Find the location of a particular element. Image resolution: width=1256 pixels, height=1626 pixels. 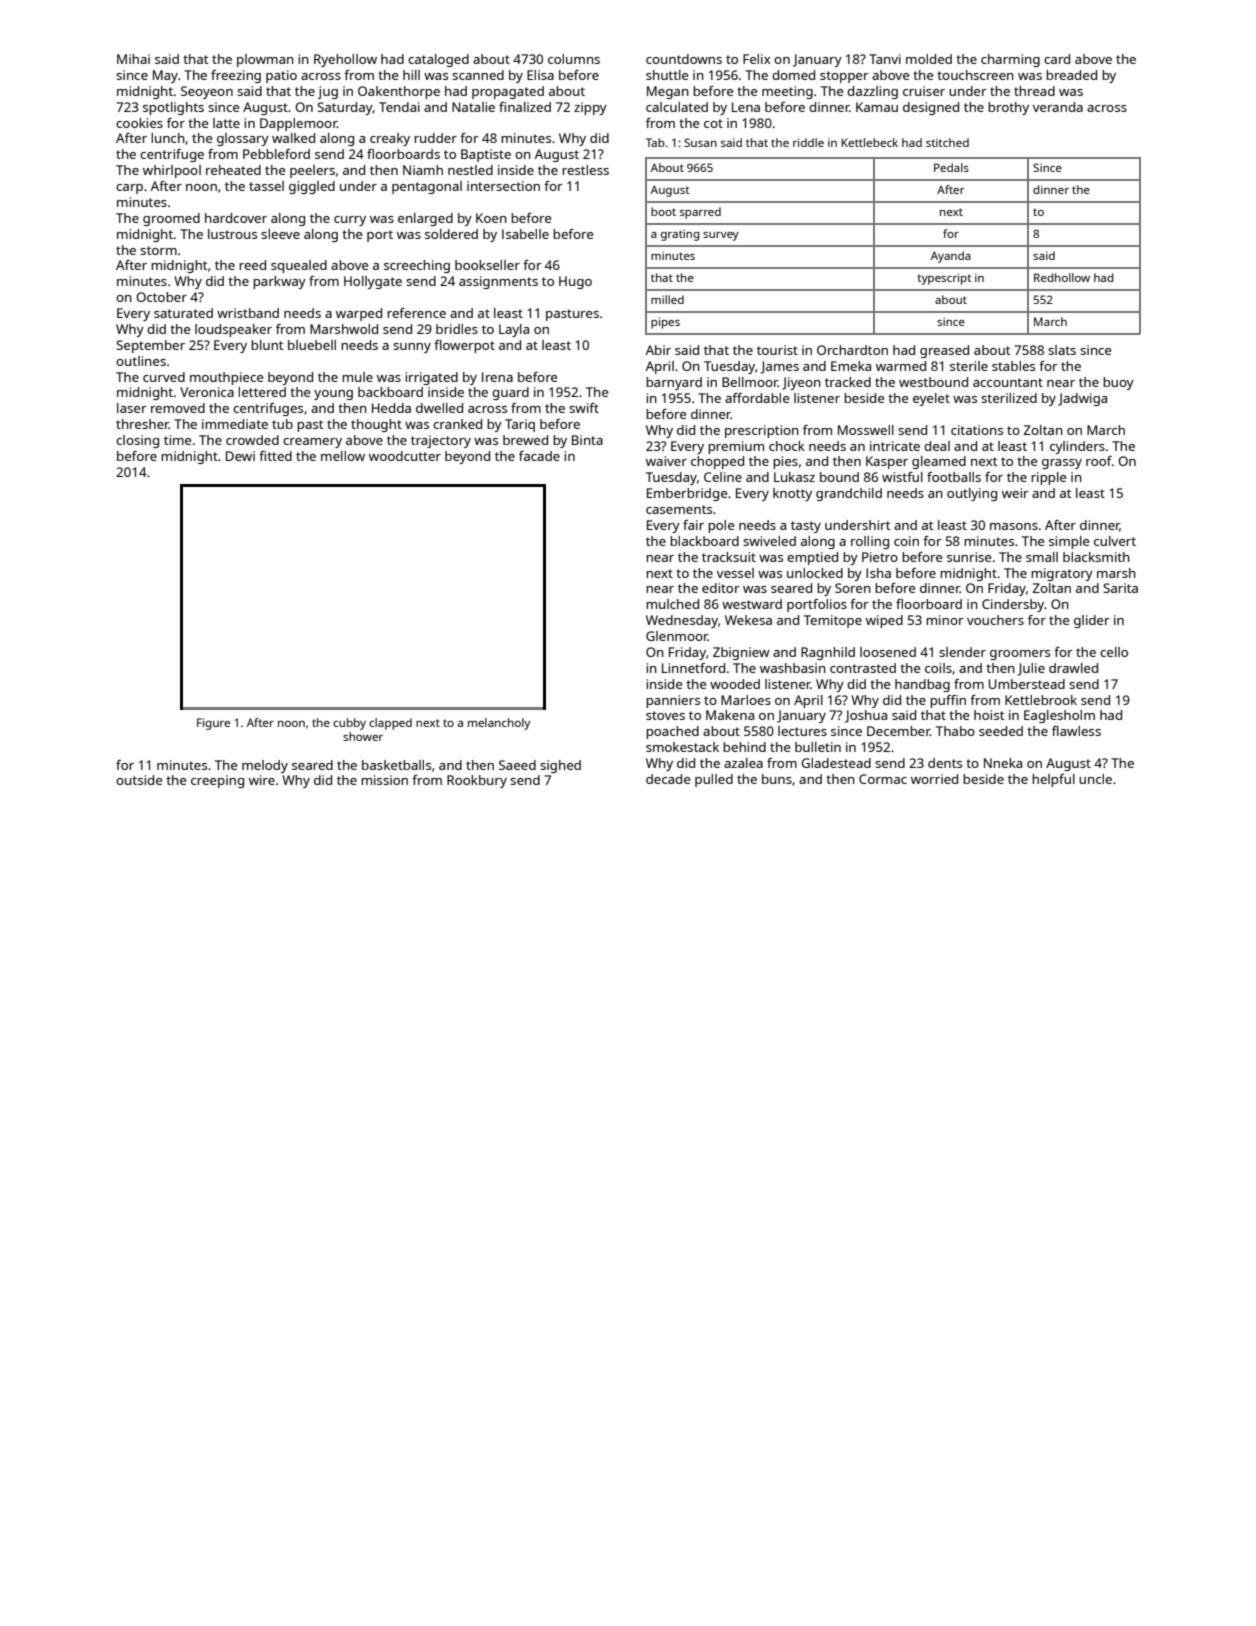

closing is located at coordinates (137, 441).
